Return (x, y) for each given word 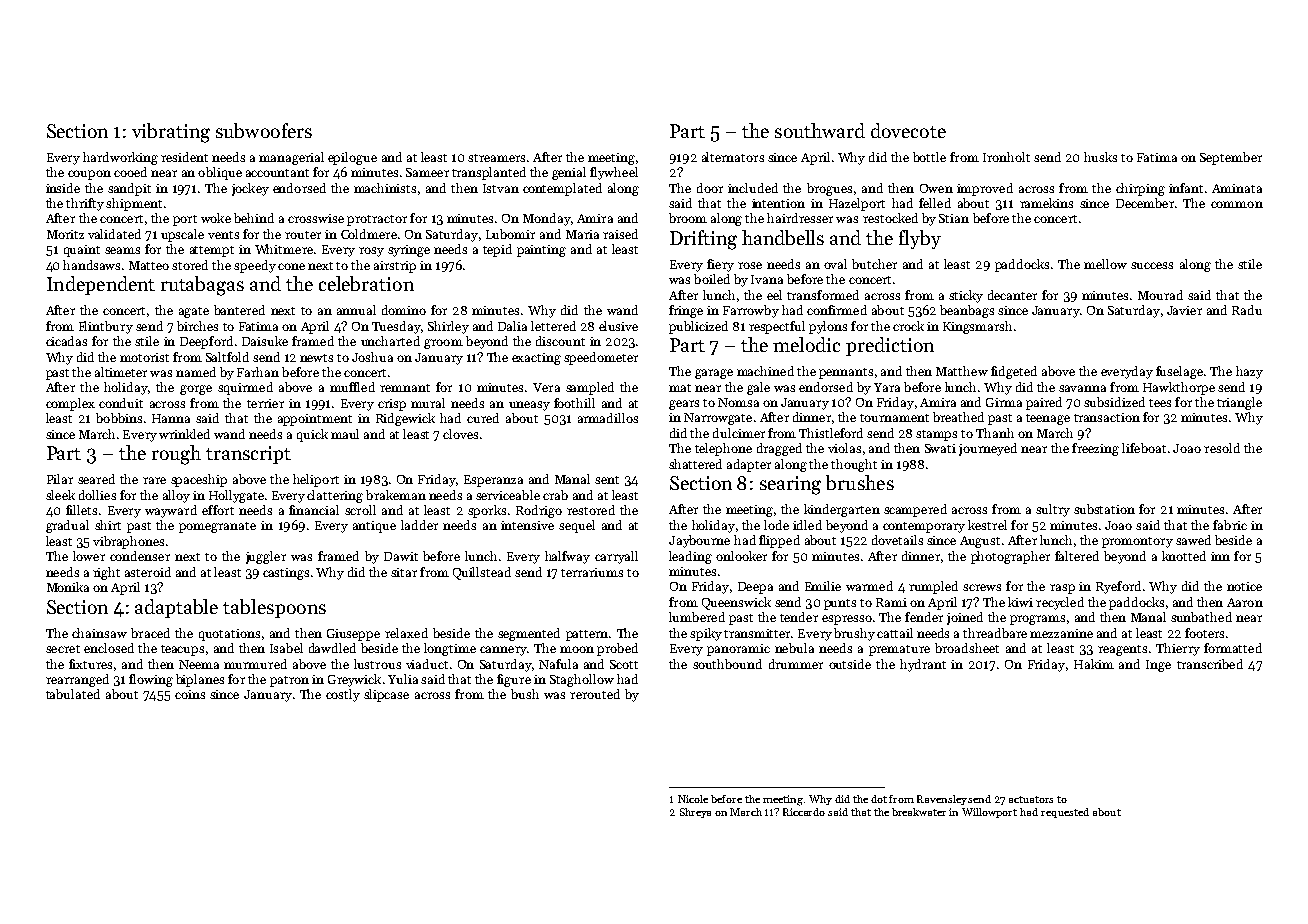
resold (1222, 448)
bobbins (119, 418)
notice (1244, 586)
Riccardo (804, 812)
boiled (712, 279)
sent (607, 480)
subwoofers (264, 130)
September (1231, 158)
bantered (239, 310)
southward (820, 130)
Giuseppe (353, 635)
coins (190, 694)
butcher (874, 264)
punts (840, 604)
